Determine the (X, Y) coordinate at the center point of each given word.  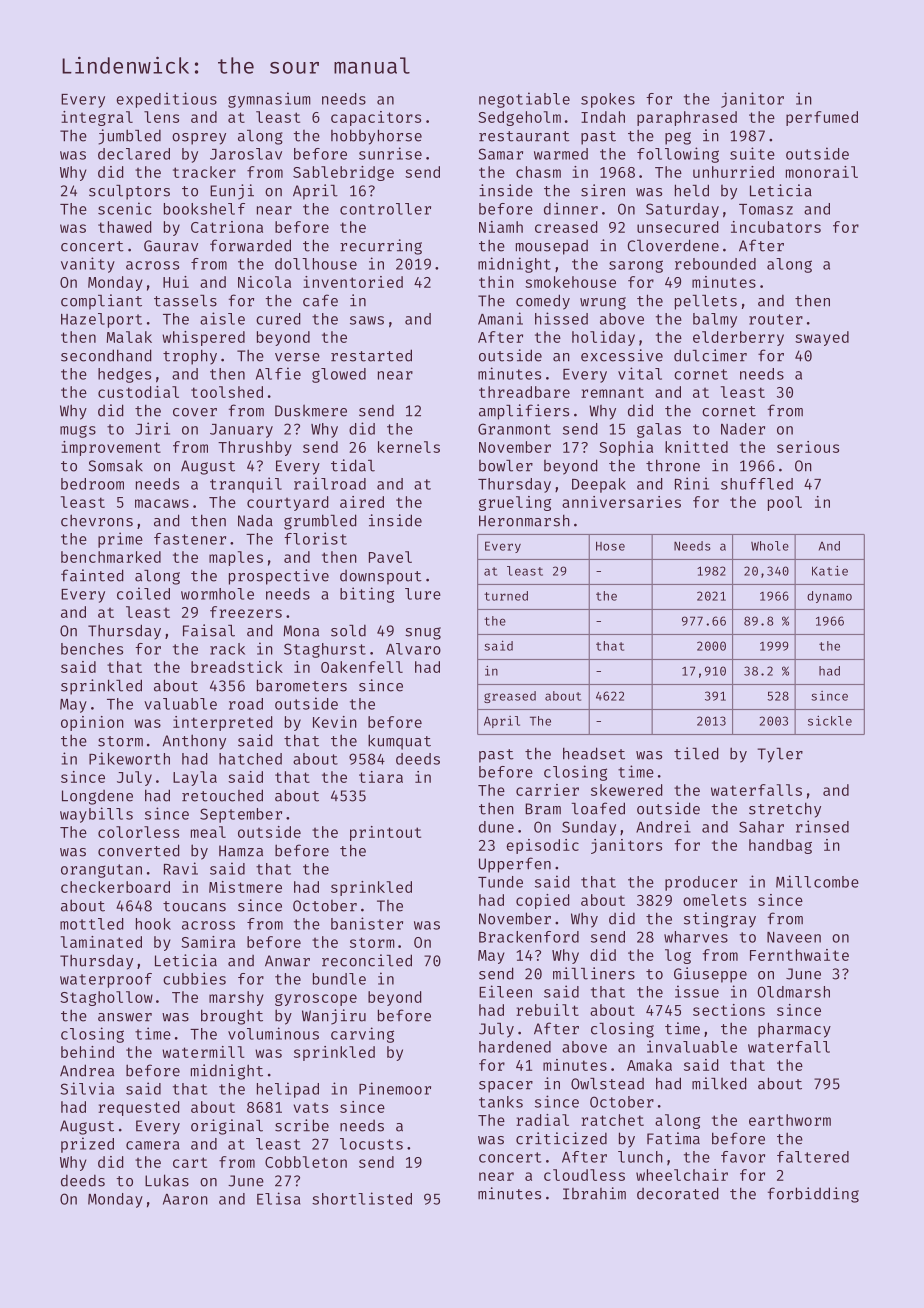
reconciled (367, 960)
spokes (608, 100)
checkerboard (115, 887)
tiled (696, 753)
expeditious (166, 100)
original (227, 1127)
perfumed (822, 118)
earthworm (790, 1120)
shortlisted (362, 1198)
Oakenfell (362, 667)
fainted (92, 575)
